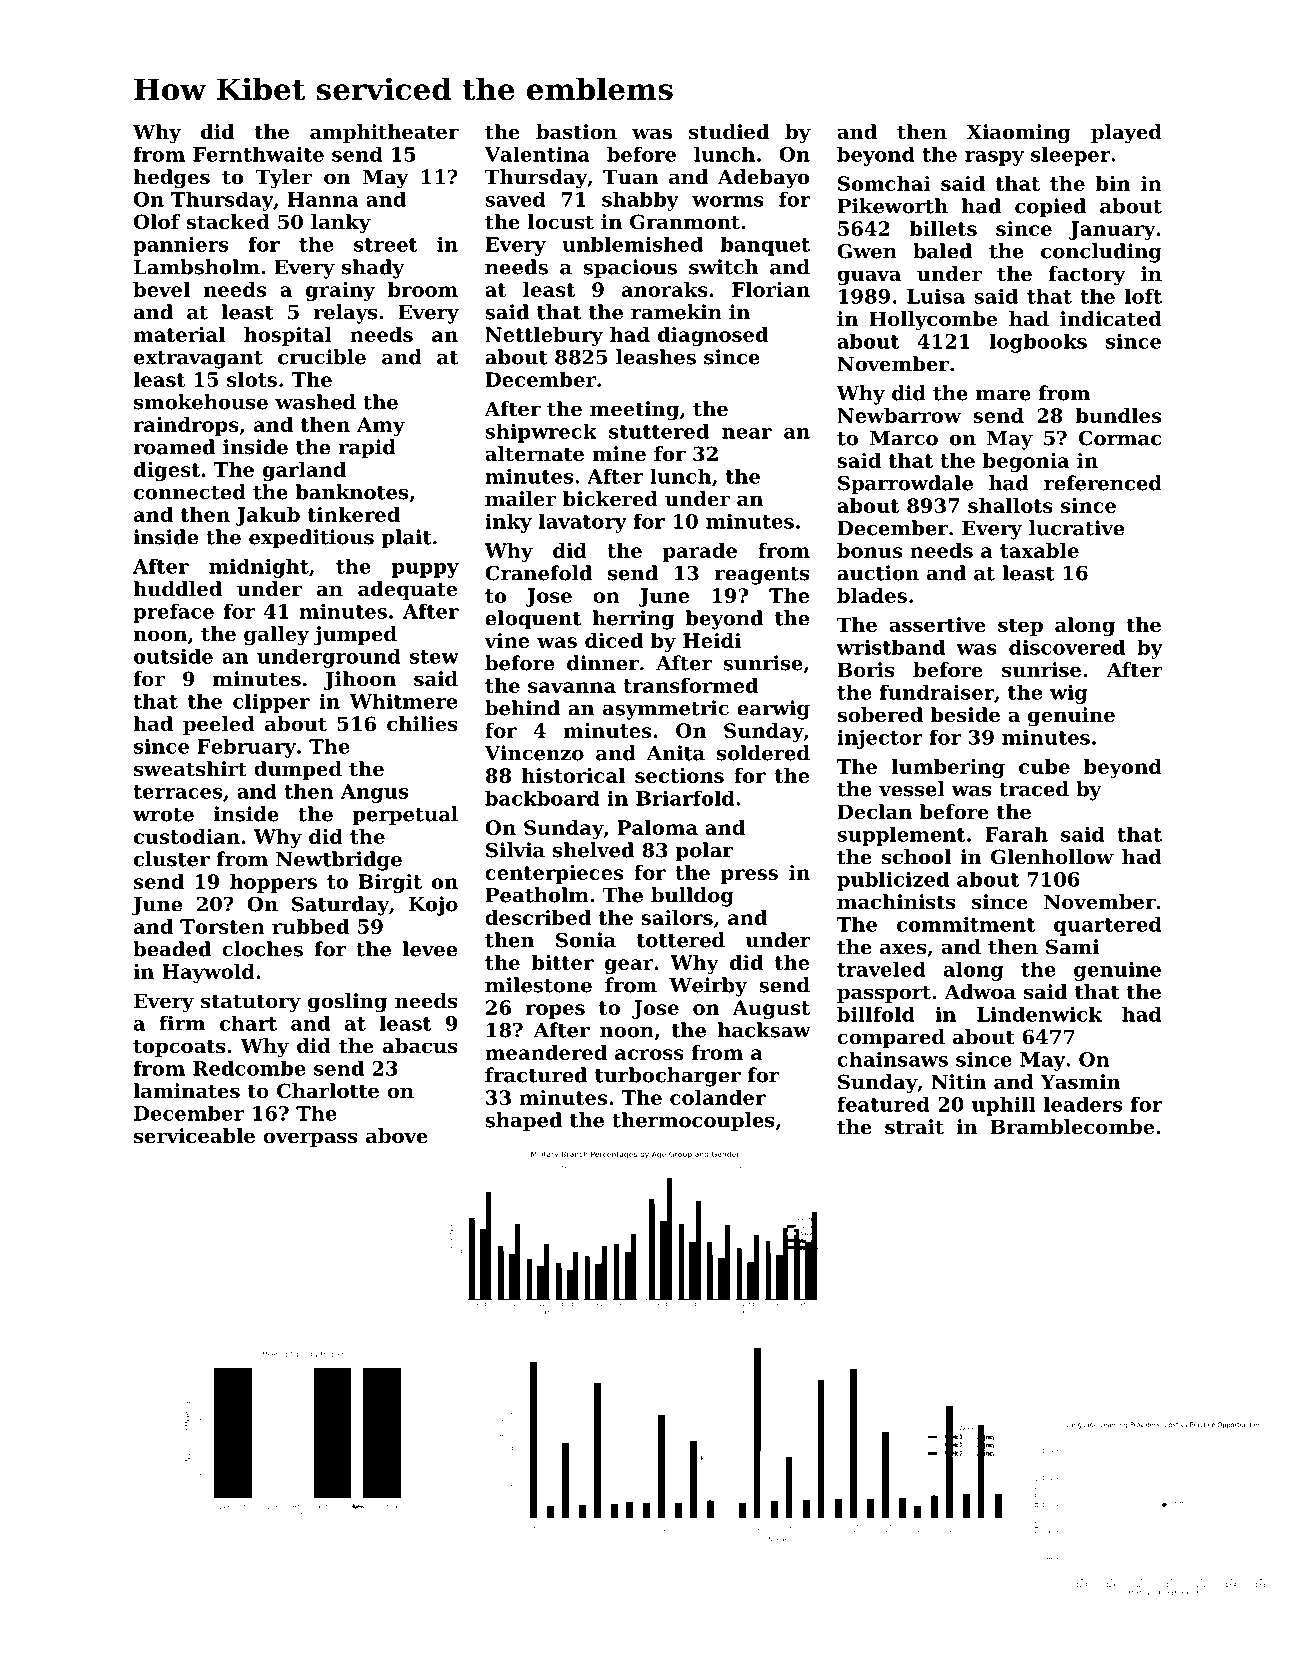 This screenshot has height=1676, width=1295. I want to click on amphitheater, so click(384, 133).
